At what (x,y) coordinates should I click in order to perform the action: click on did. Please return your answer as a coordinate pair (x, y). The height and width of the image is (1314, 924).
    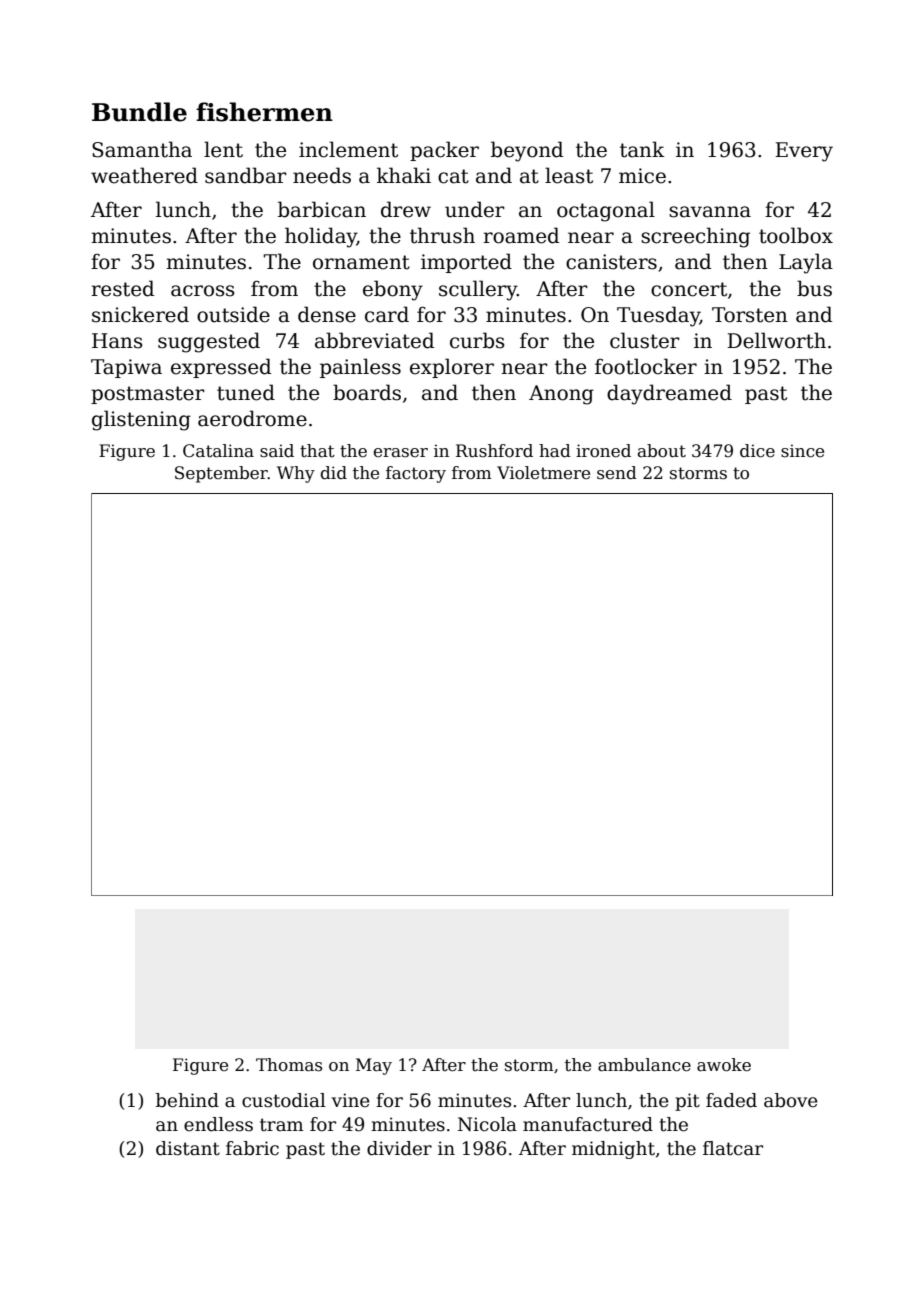
    Looking at the image, I should click on (334, 473).
